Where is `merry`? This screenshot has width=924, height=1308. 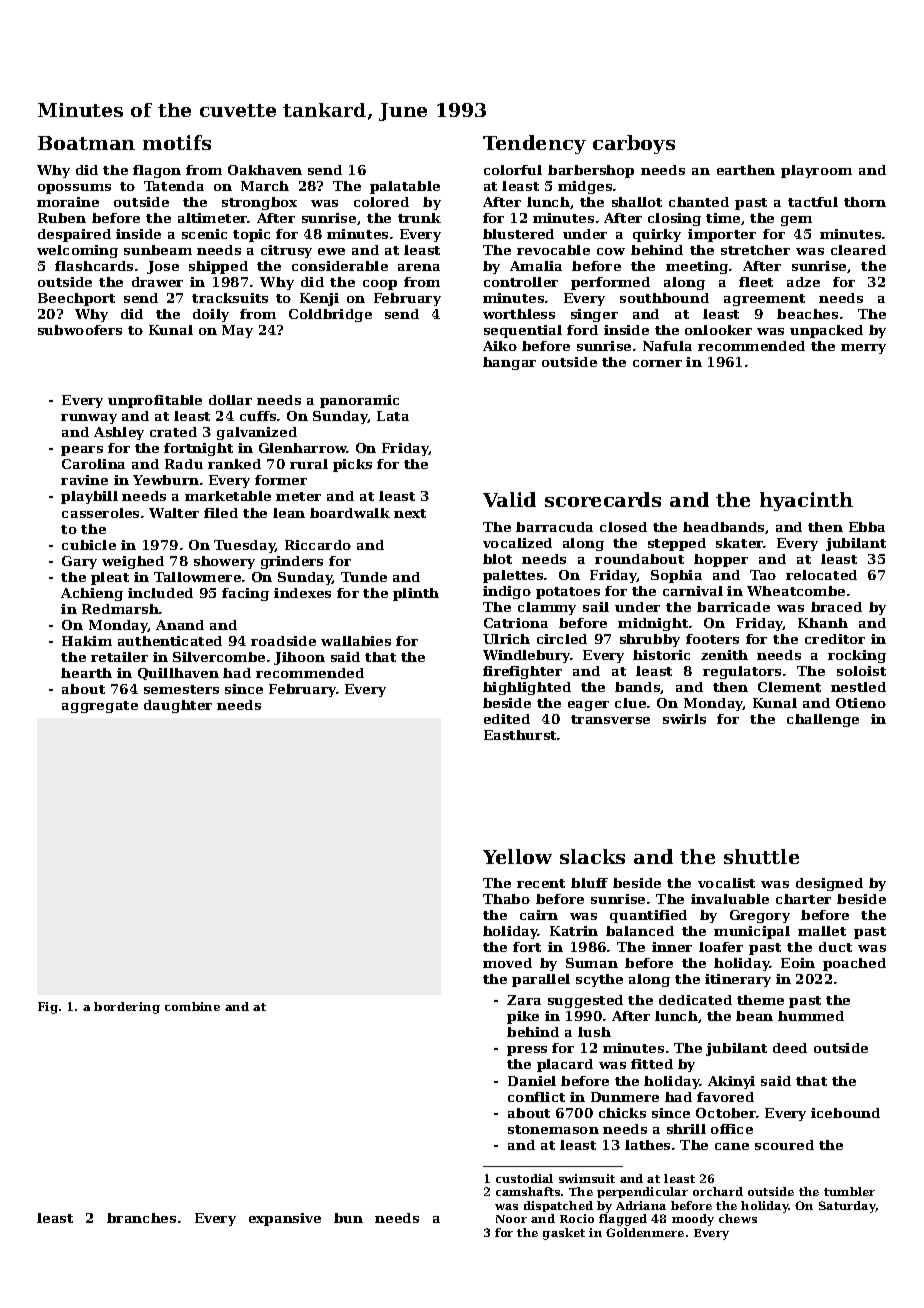 merry is located at coordinates (863, 349).
